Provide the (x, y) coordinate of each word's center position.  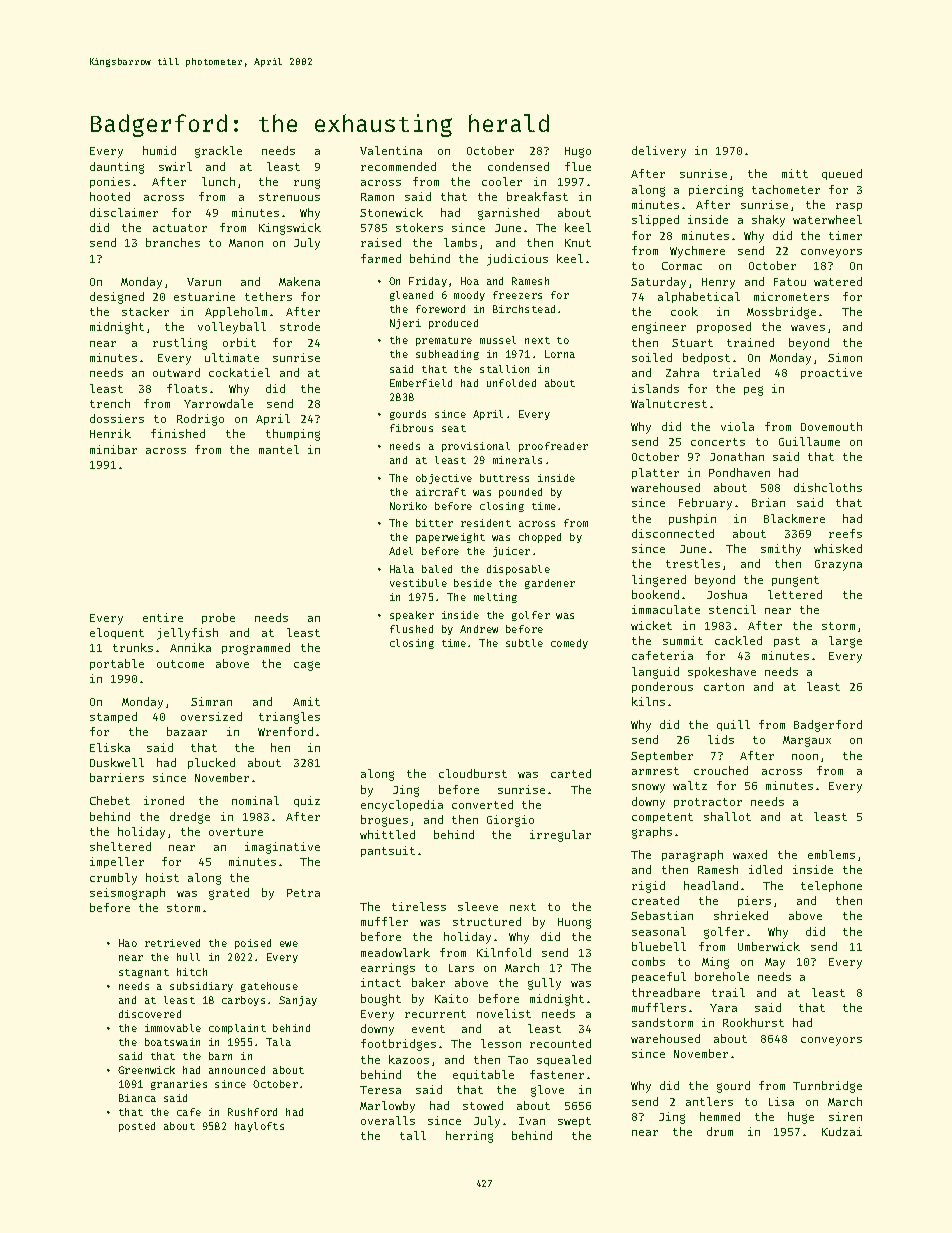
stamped (113, 717)
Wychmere (697, 252)
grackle (218, 152)
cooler (502, 181)
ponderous (662, 687)
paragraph (692, 856)
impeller (117, 862)
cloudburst (473, 773)
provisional (476, 447)
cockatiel (239, 372)
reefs (845, 533)
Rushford (252, 1112)
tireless (419, 906)
